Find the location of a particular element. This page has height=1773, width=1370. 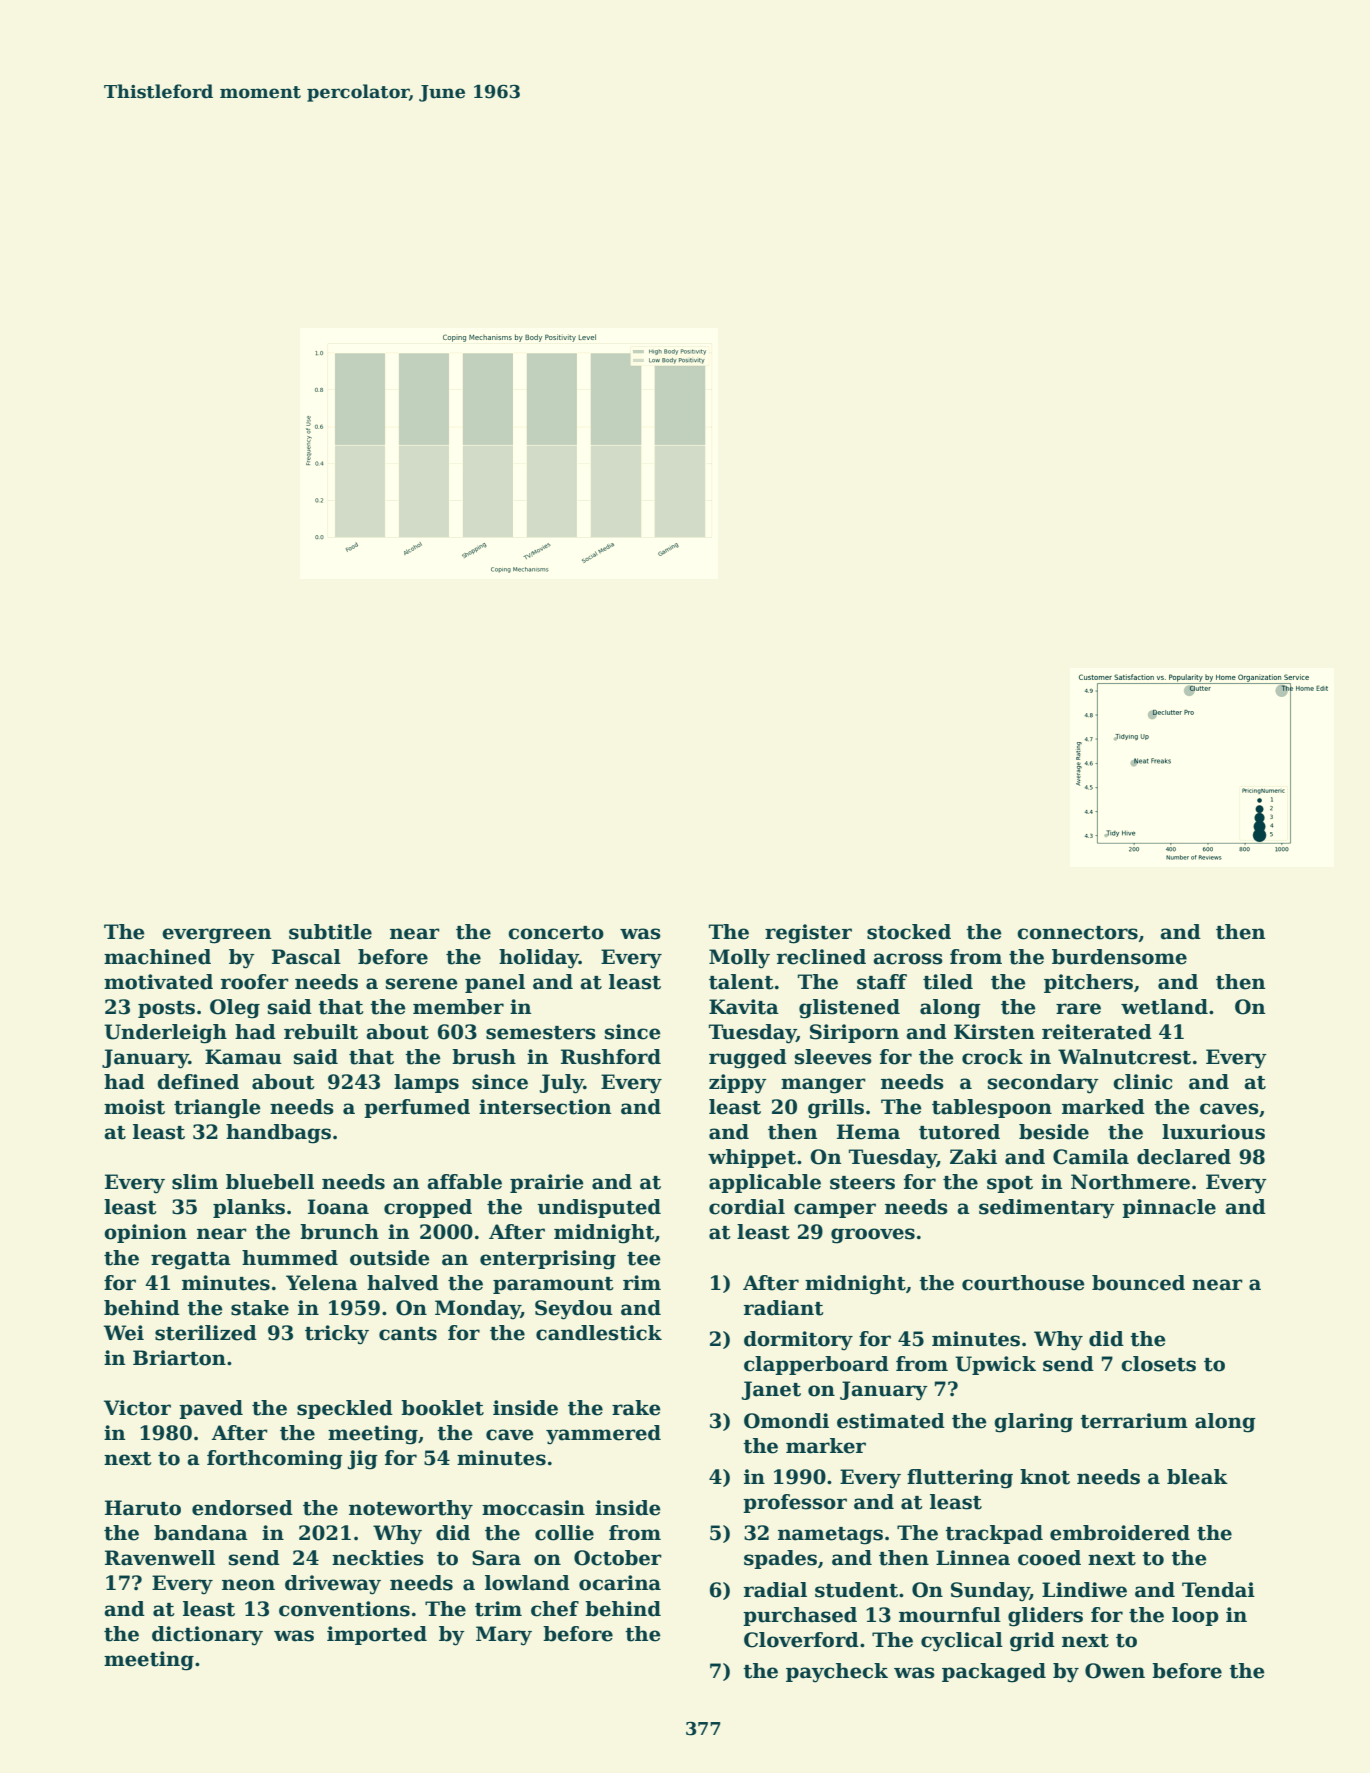

gliders is located at coordinates (1045, 1617).
